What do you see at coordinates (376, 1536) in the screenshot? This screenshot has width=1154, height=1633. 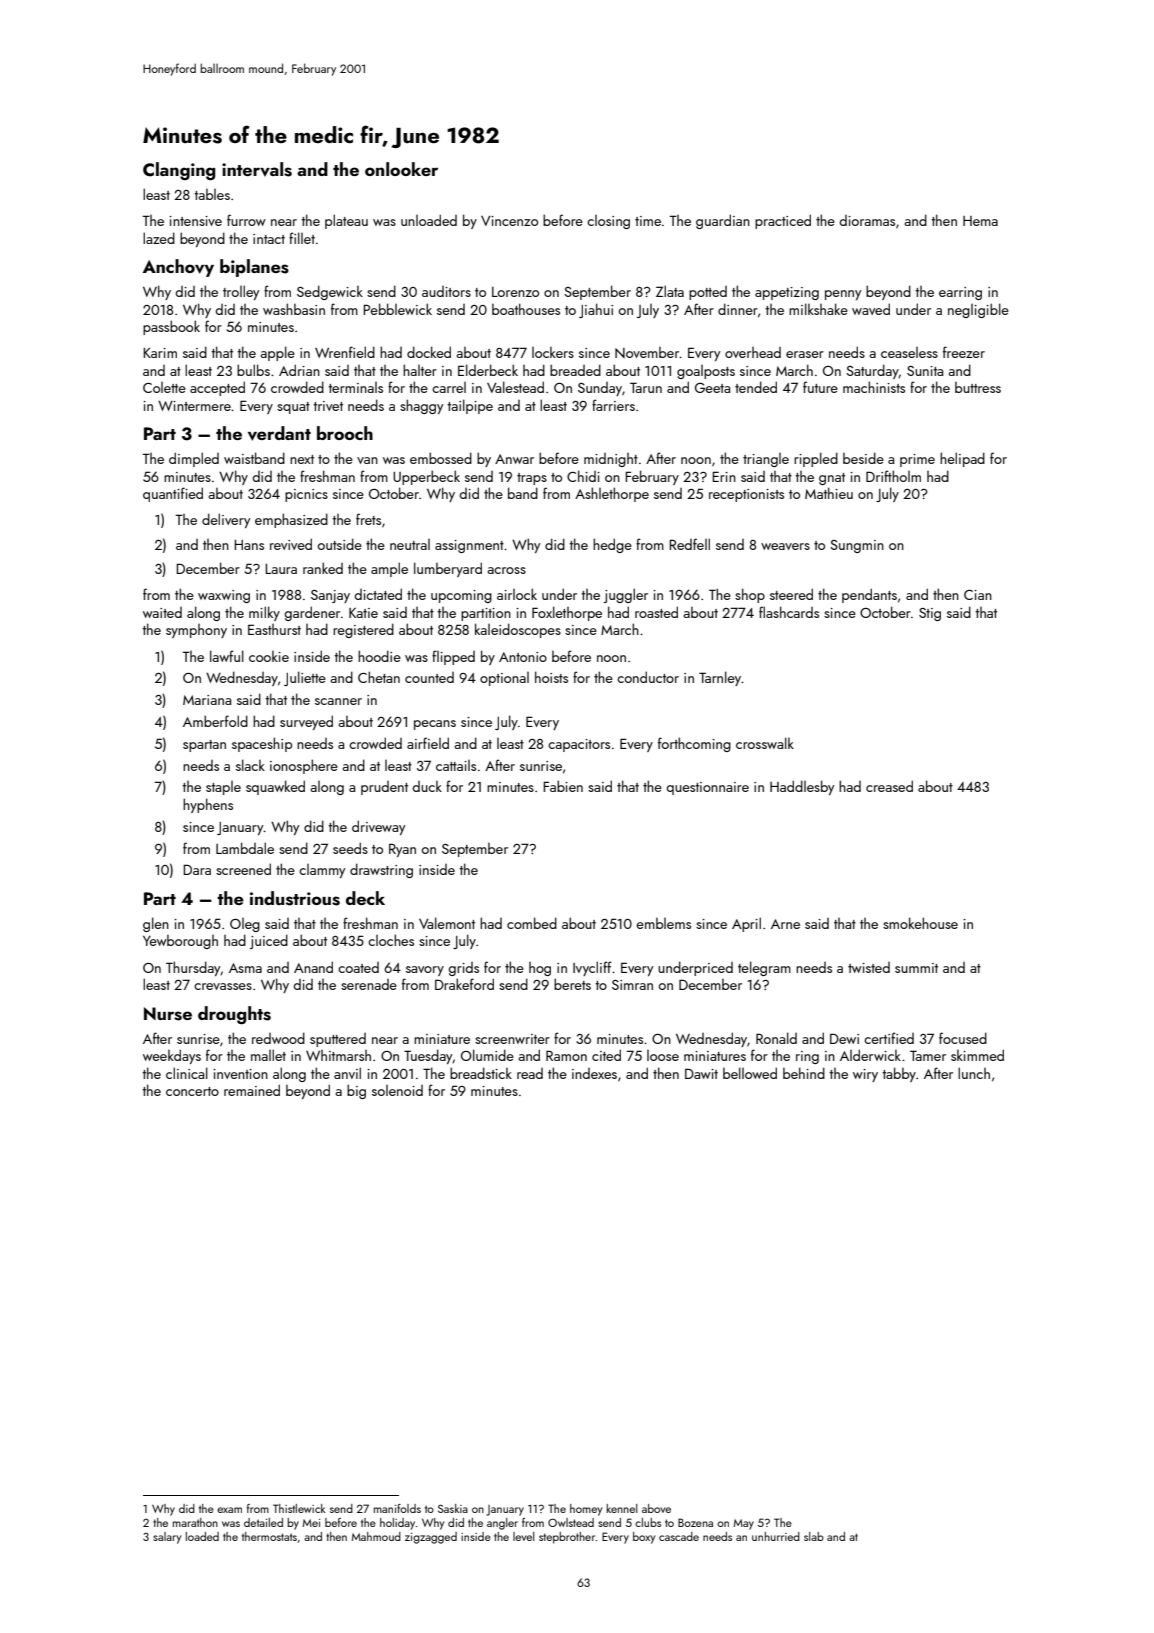 I see `Mahmoud` at bounding box center [376, 1536].
